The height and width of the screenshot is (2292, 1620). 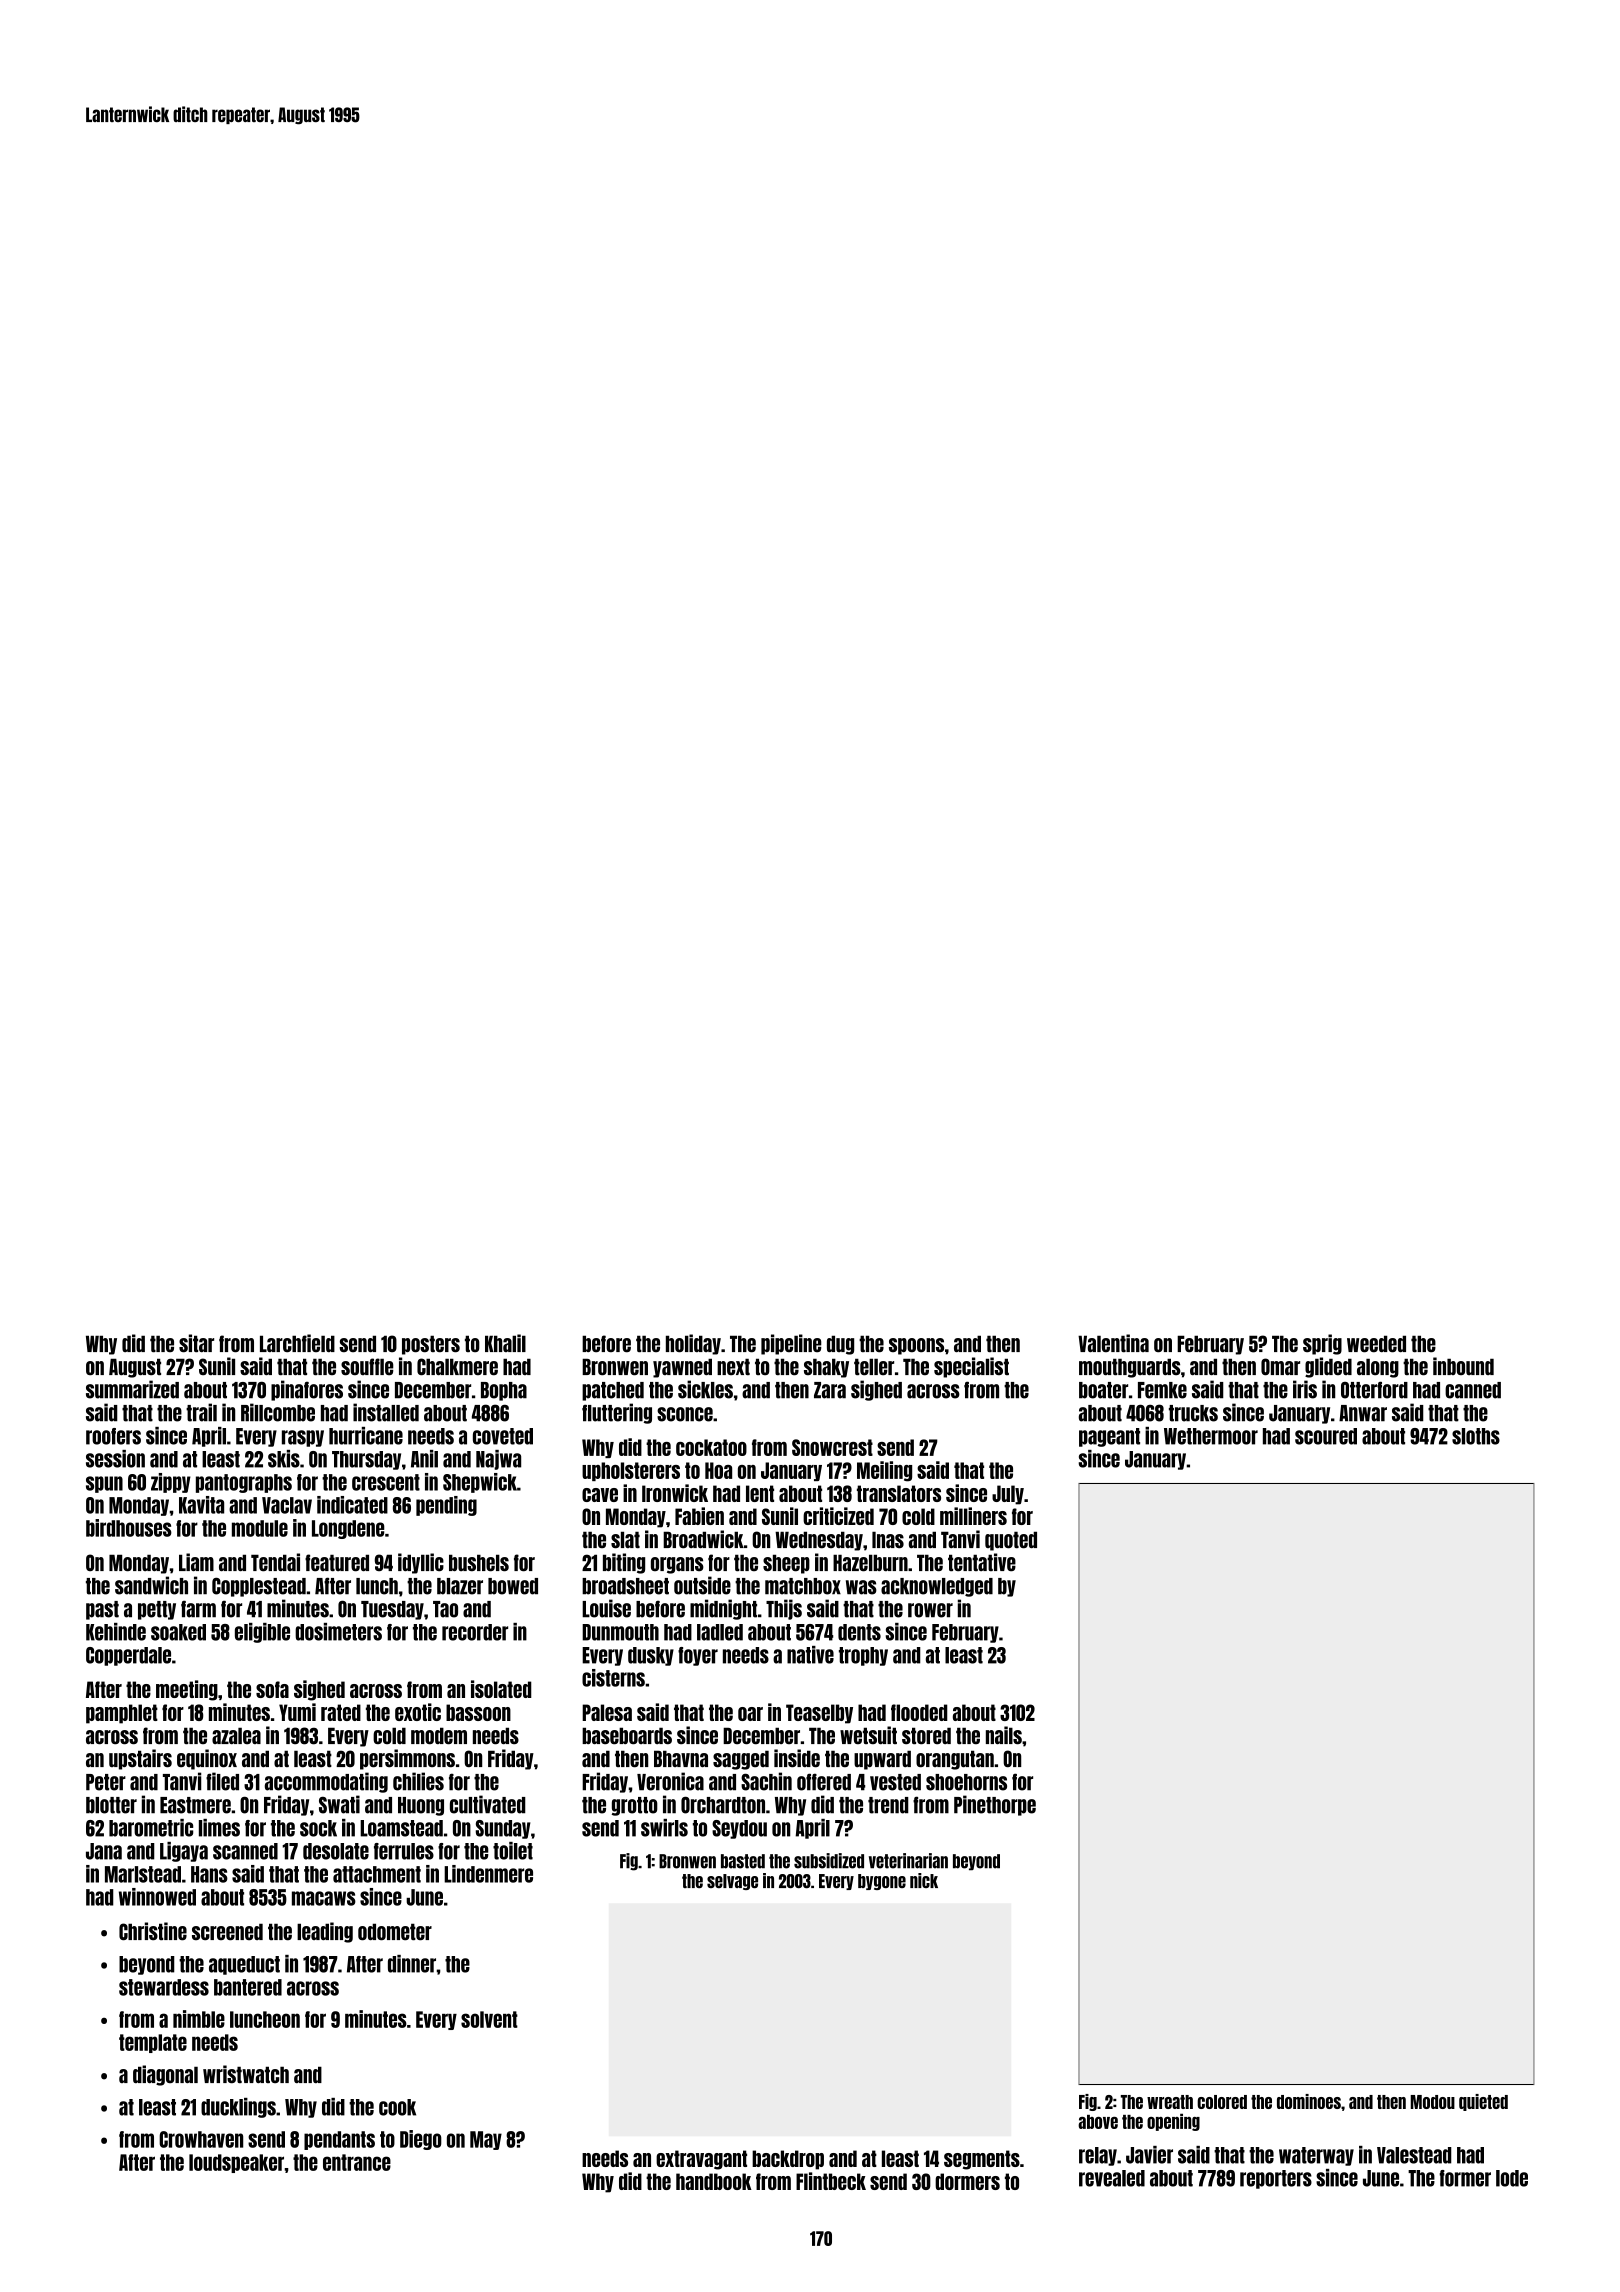 What do you see at coordinates (196, 1343) in the screenshot?
I see `sitar` at bounding box center [196, 1343].
